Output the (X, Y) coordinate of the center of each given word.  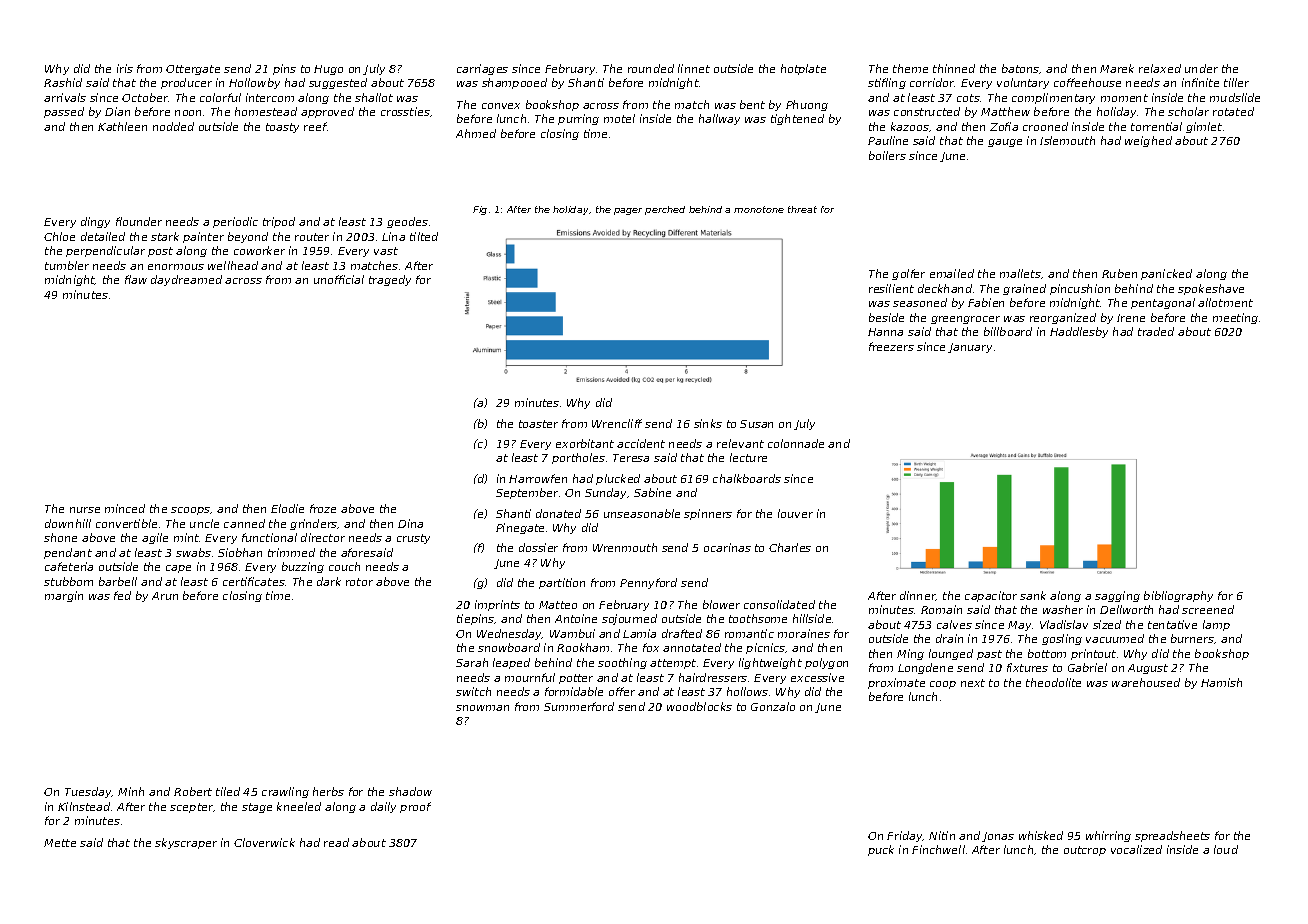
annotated (692, 647)
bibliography (1178, 596)
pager (628, 211)
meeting (1235, 318)
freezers (891, 346)
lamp (1216, 625)
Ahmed (476, 133)
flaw (136, 279)
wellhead (233, 265)
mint (186, 537)
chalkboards (747, 478)
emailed (952, 273)
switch (473, 691)
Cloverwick (264, 842)
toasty (282, 128)
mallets (1020, 273)
